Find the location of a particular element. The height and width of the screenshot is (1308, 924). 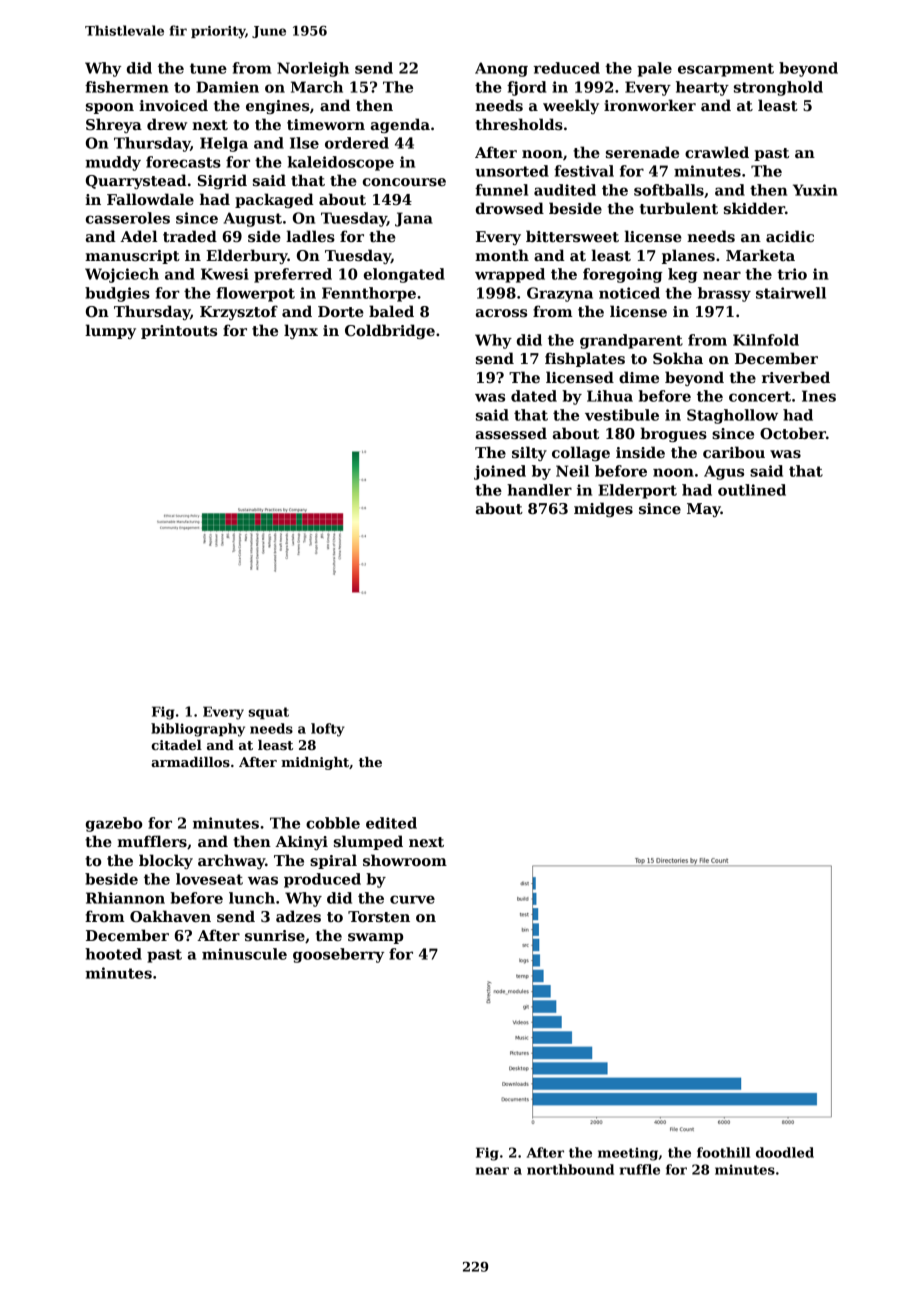

outlined is located at coordinates (752, 490).
